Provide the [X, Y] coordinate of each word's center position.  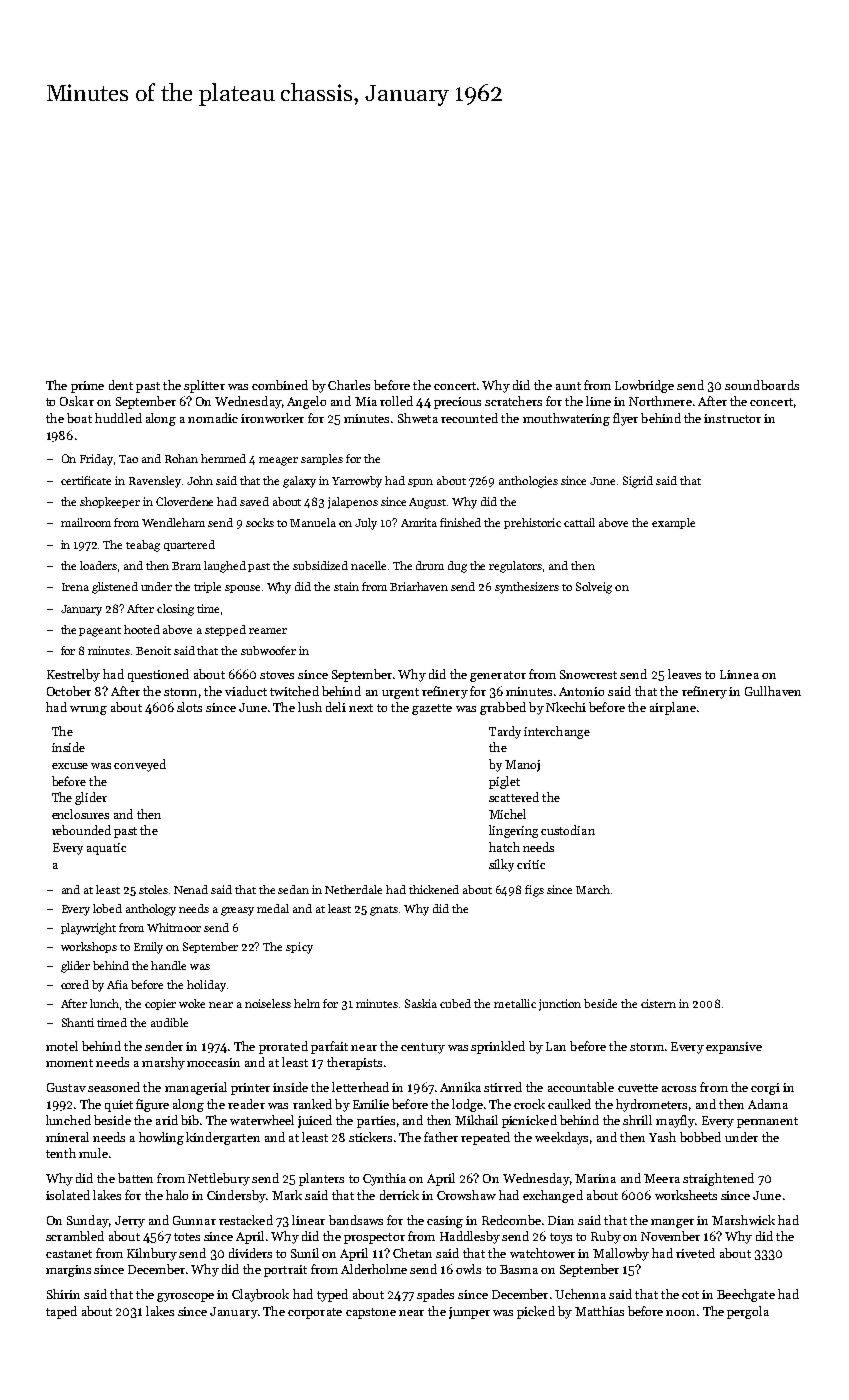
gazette [432, 709]
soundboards [762, 385]
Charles [349, 385]
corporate [315, 1313]
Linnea [739, 674]
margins [68, 1271]
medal [273, 908]
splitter [204, 386]
